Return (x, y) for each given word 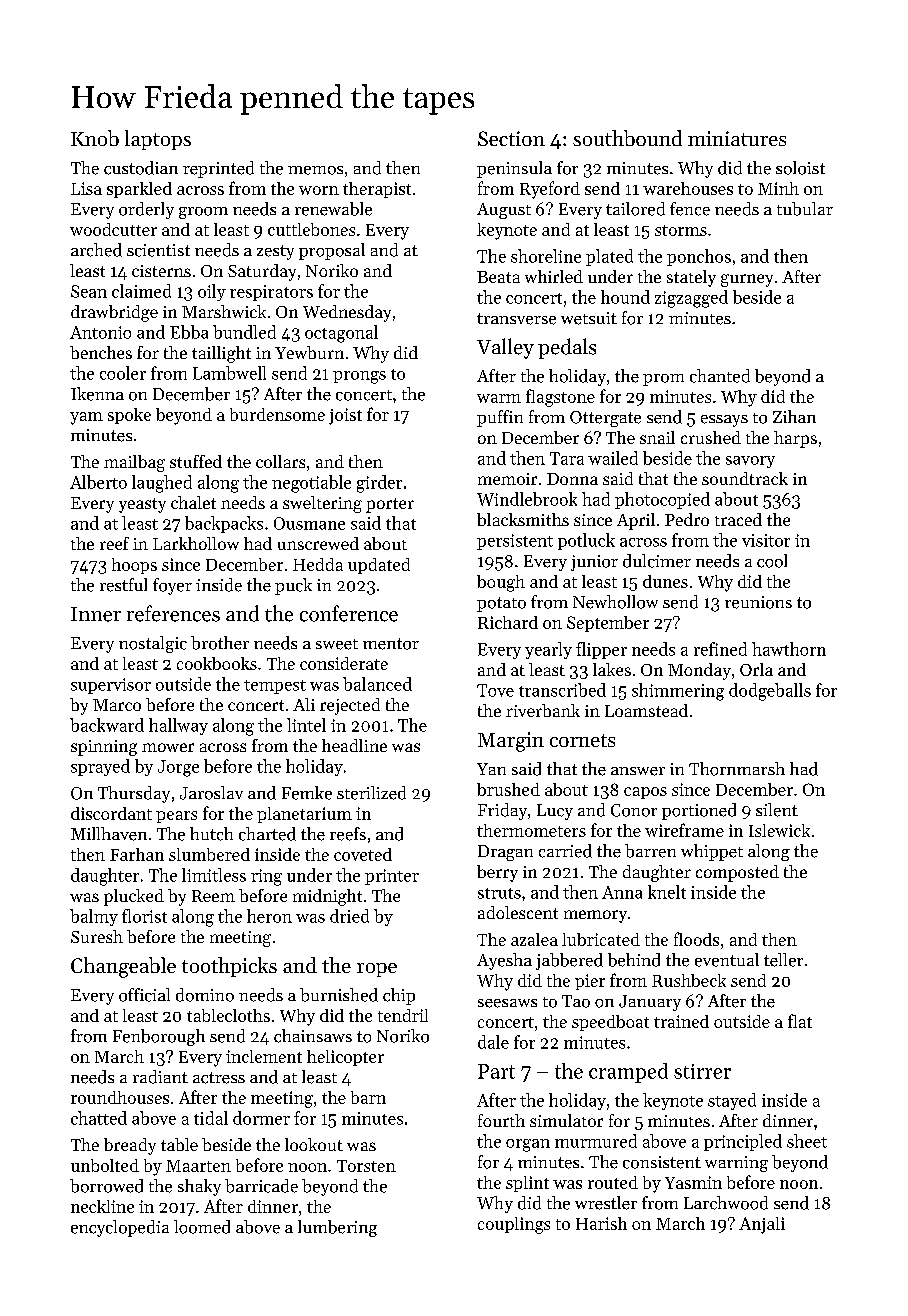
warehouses (688, 188)
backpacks (224, 524)
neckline (102, 1206)
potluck (586, 541)
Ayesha (504, 961)
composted (737, 873)
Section (511, 138)
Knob (95, 138)
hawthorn (789, 649)
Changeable (123, 967)
